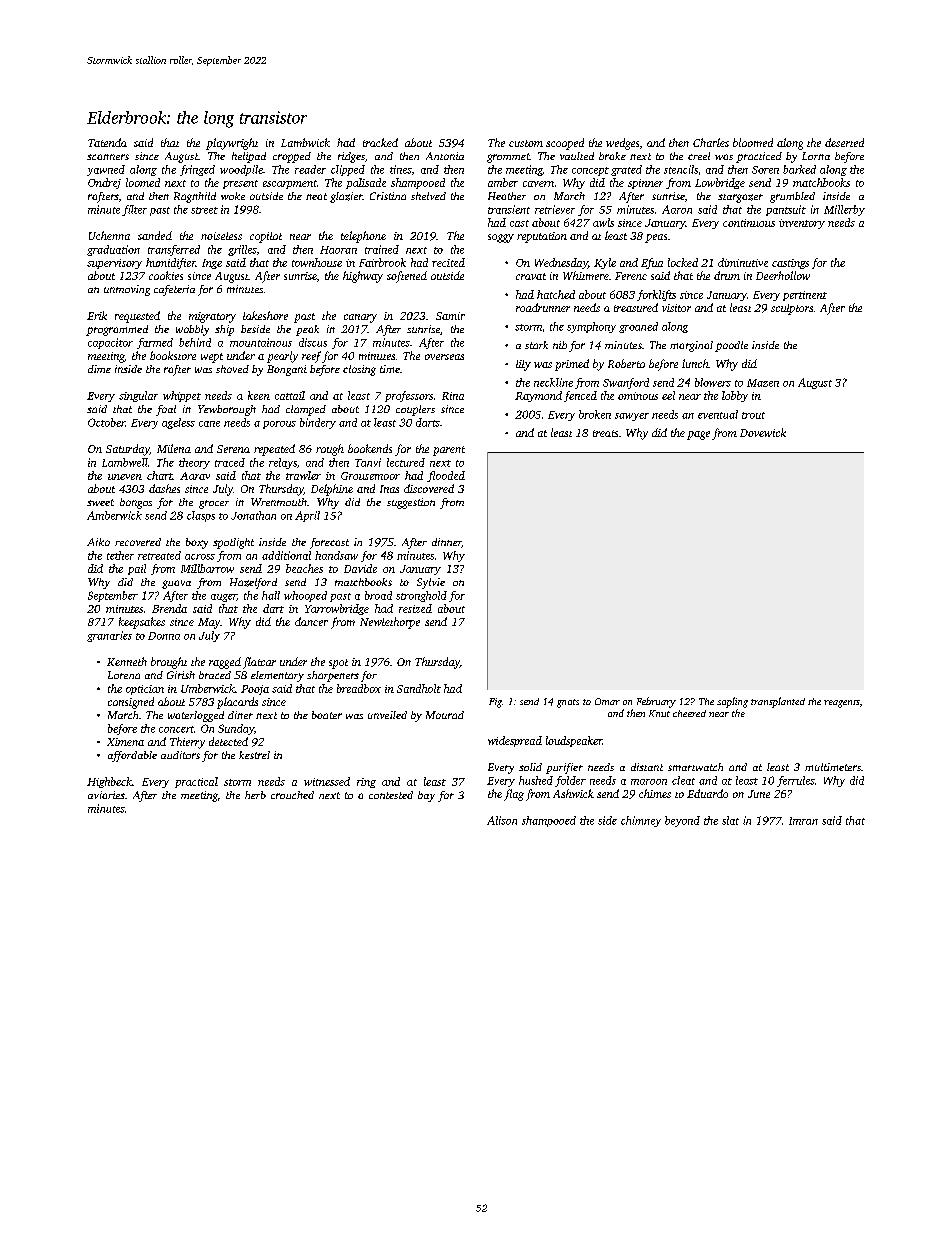  Describe the element at coordinates (507, 196) in the document. I see `Heather` at that location.
